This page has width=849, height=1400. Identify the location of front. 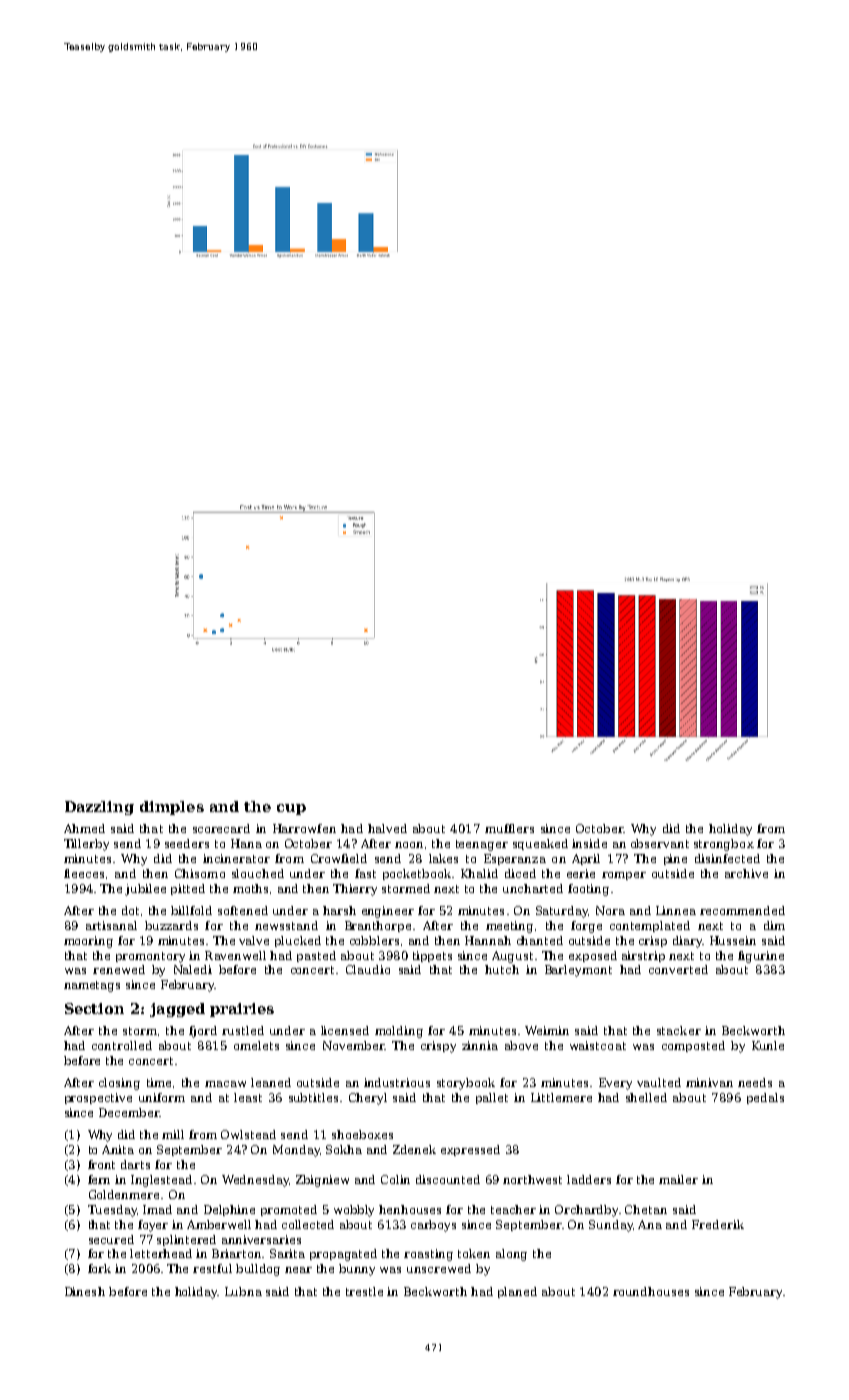
(101, 1164).
